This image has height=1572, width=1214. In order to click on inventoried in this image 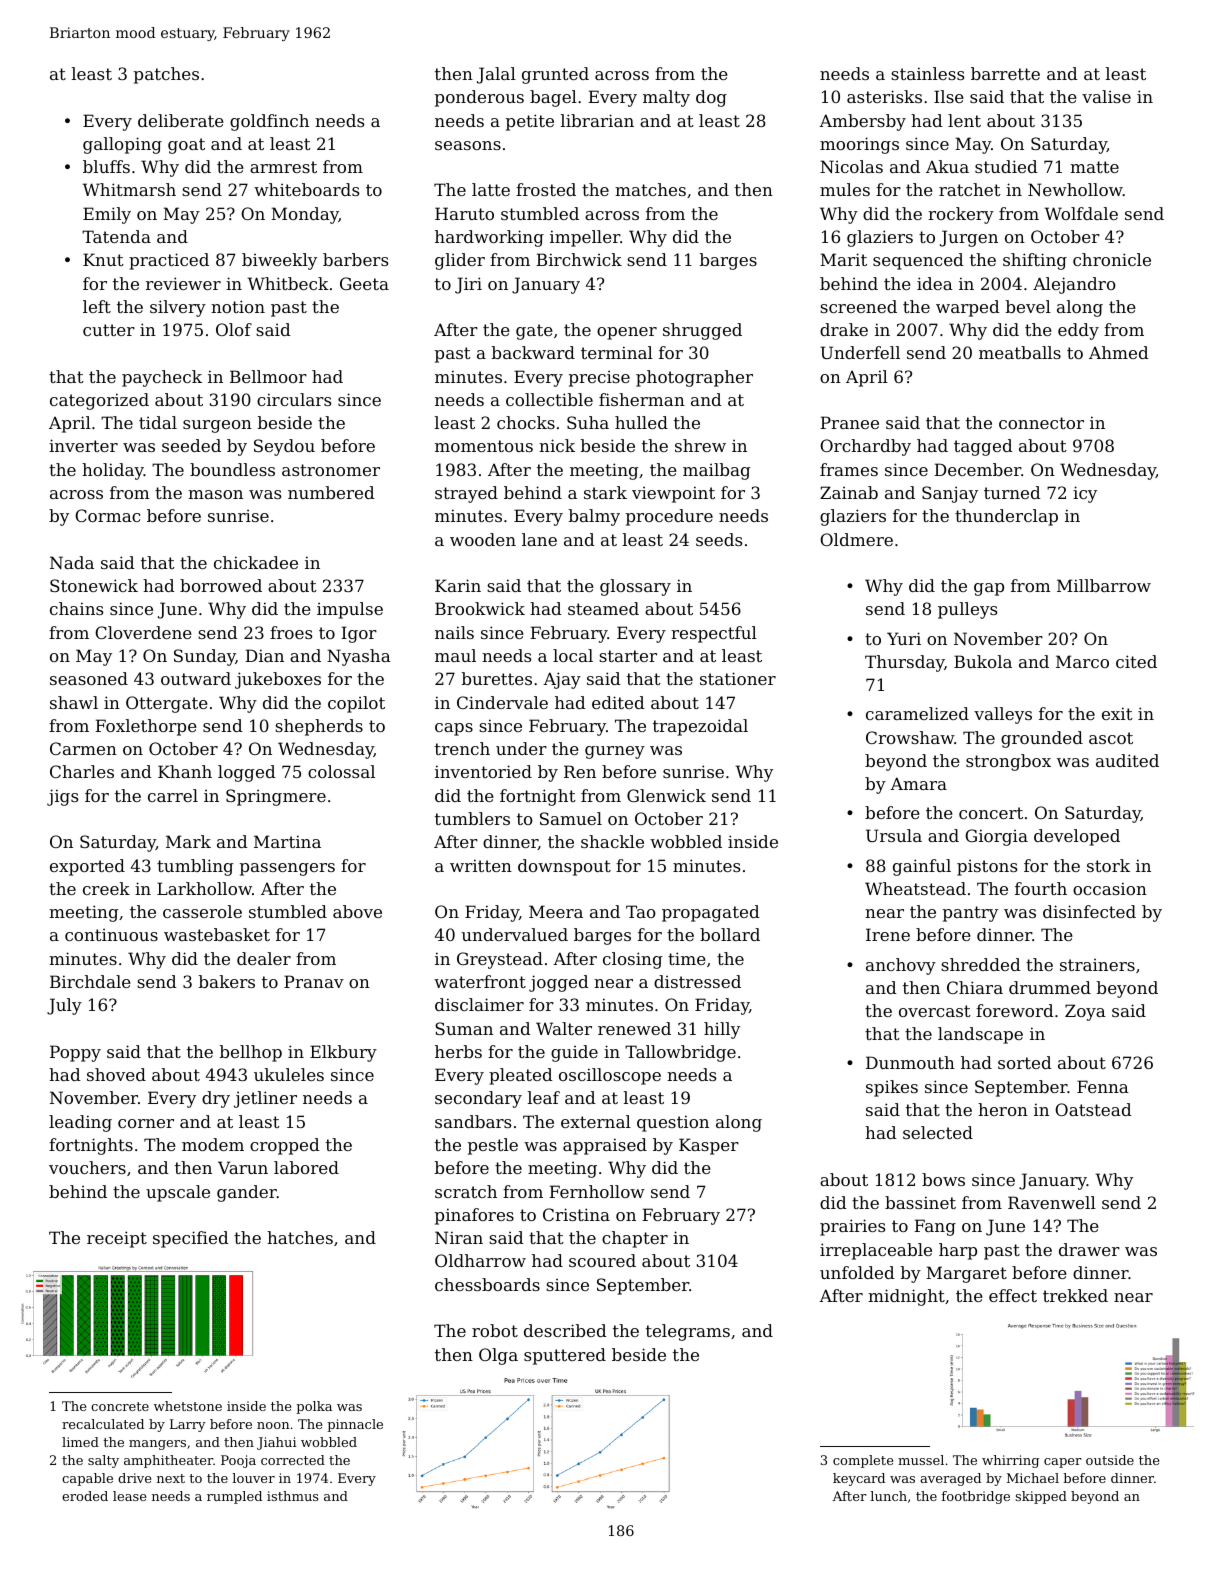, I will do `click(483, 771)`.
